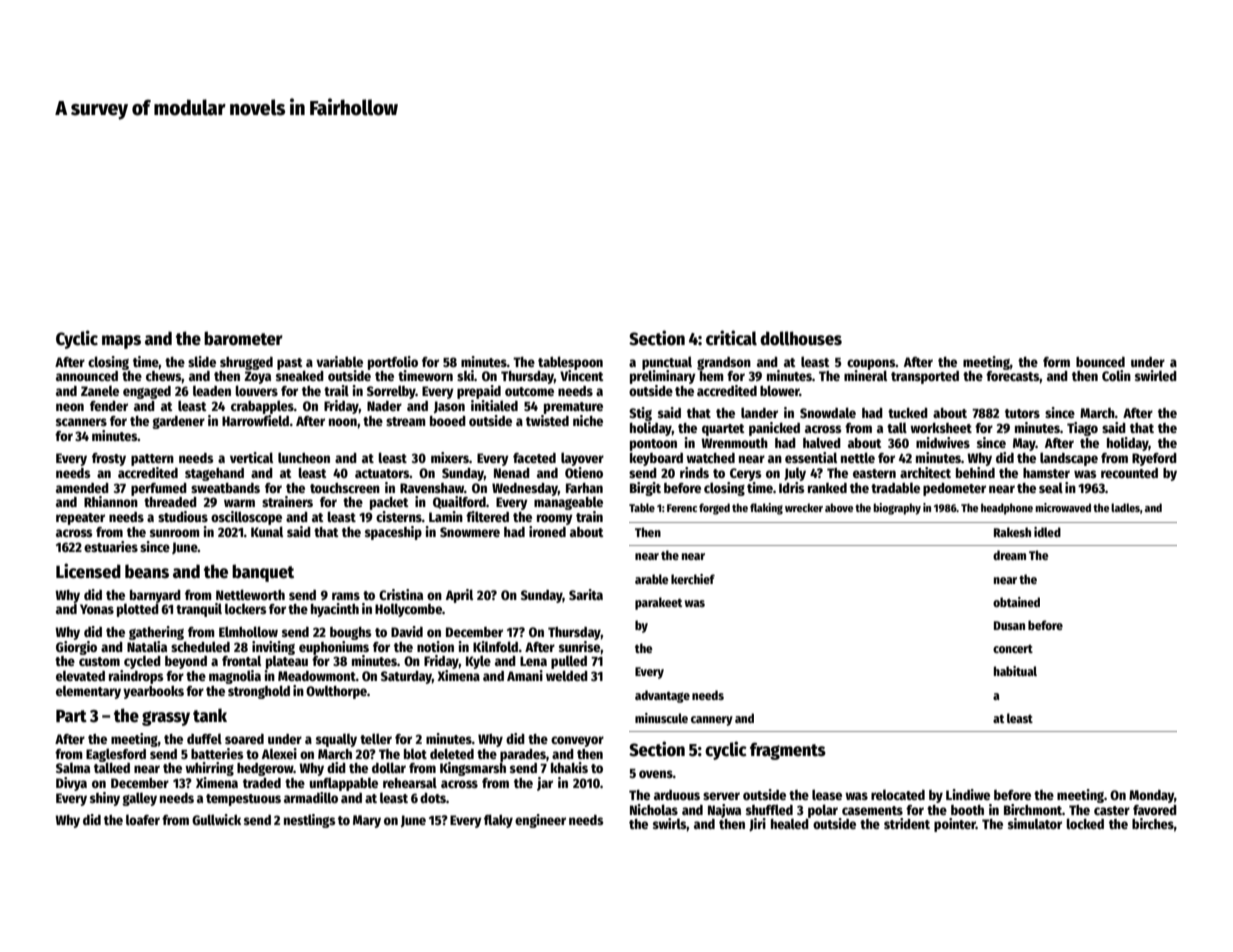 This image has height=952, width=1233. Describe the element at coordinates (1035, 823) in the image. I see `simulator` at that location.
